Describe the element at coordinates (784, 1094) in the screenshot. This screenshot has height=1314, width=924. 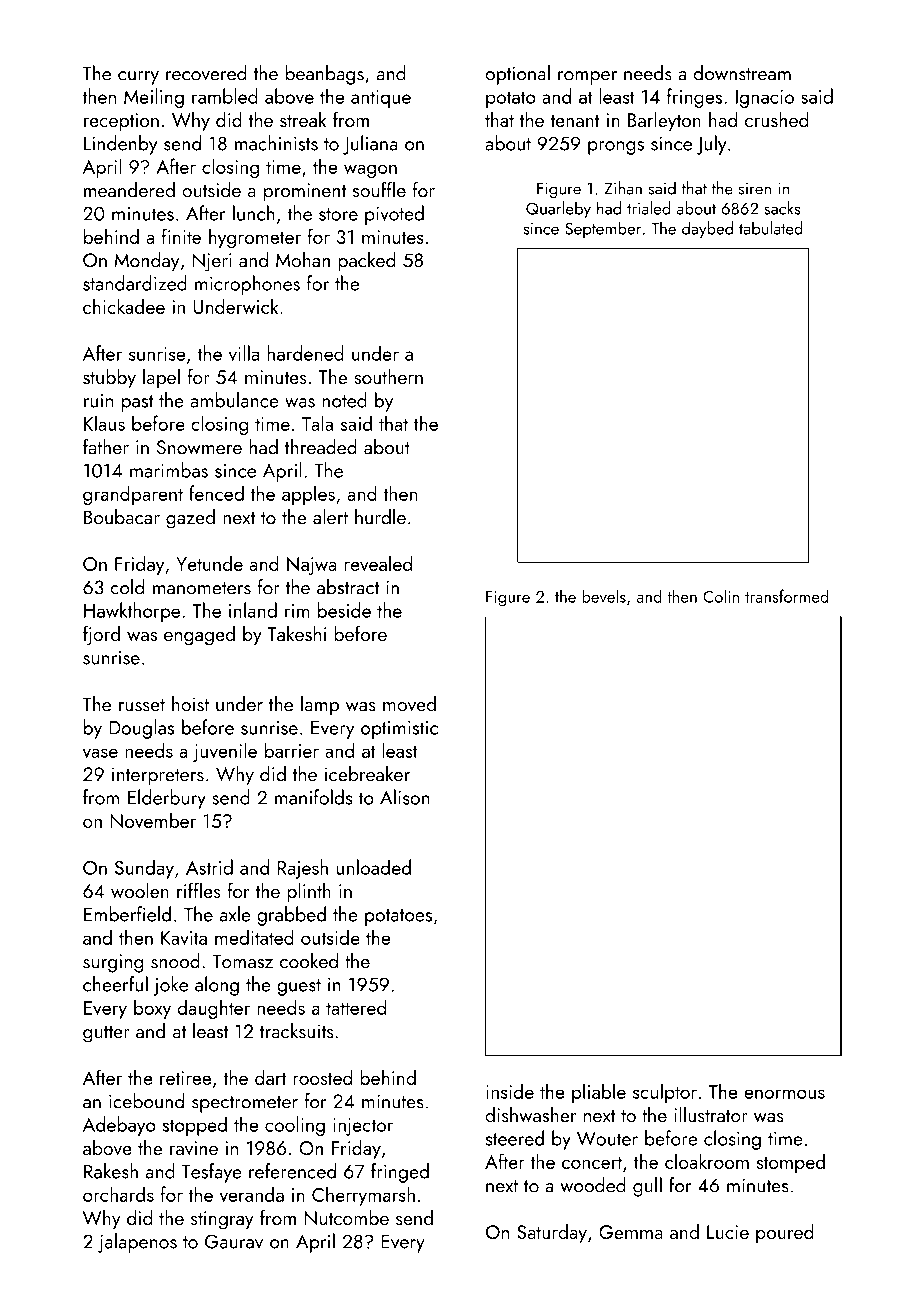
I see `enormous` at that location.
